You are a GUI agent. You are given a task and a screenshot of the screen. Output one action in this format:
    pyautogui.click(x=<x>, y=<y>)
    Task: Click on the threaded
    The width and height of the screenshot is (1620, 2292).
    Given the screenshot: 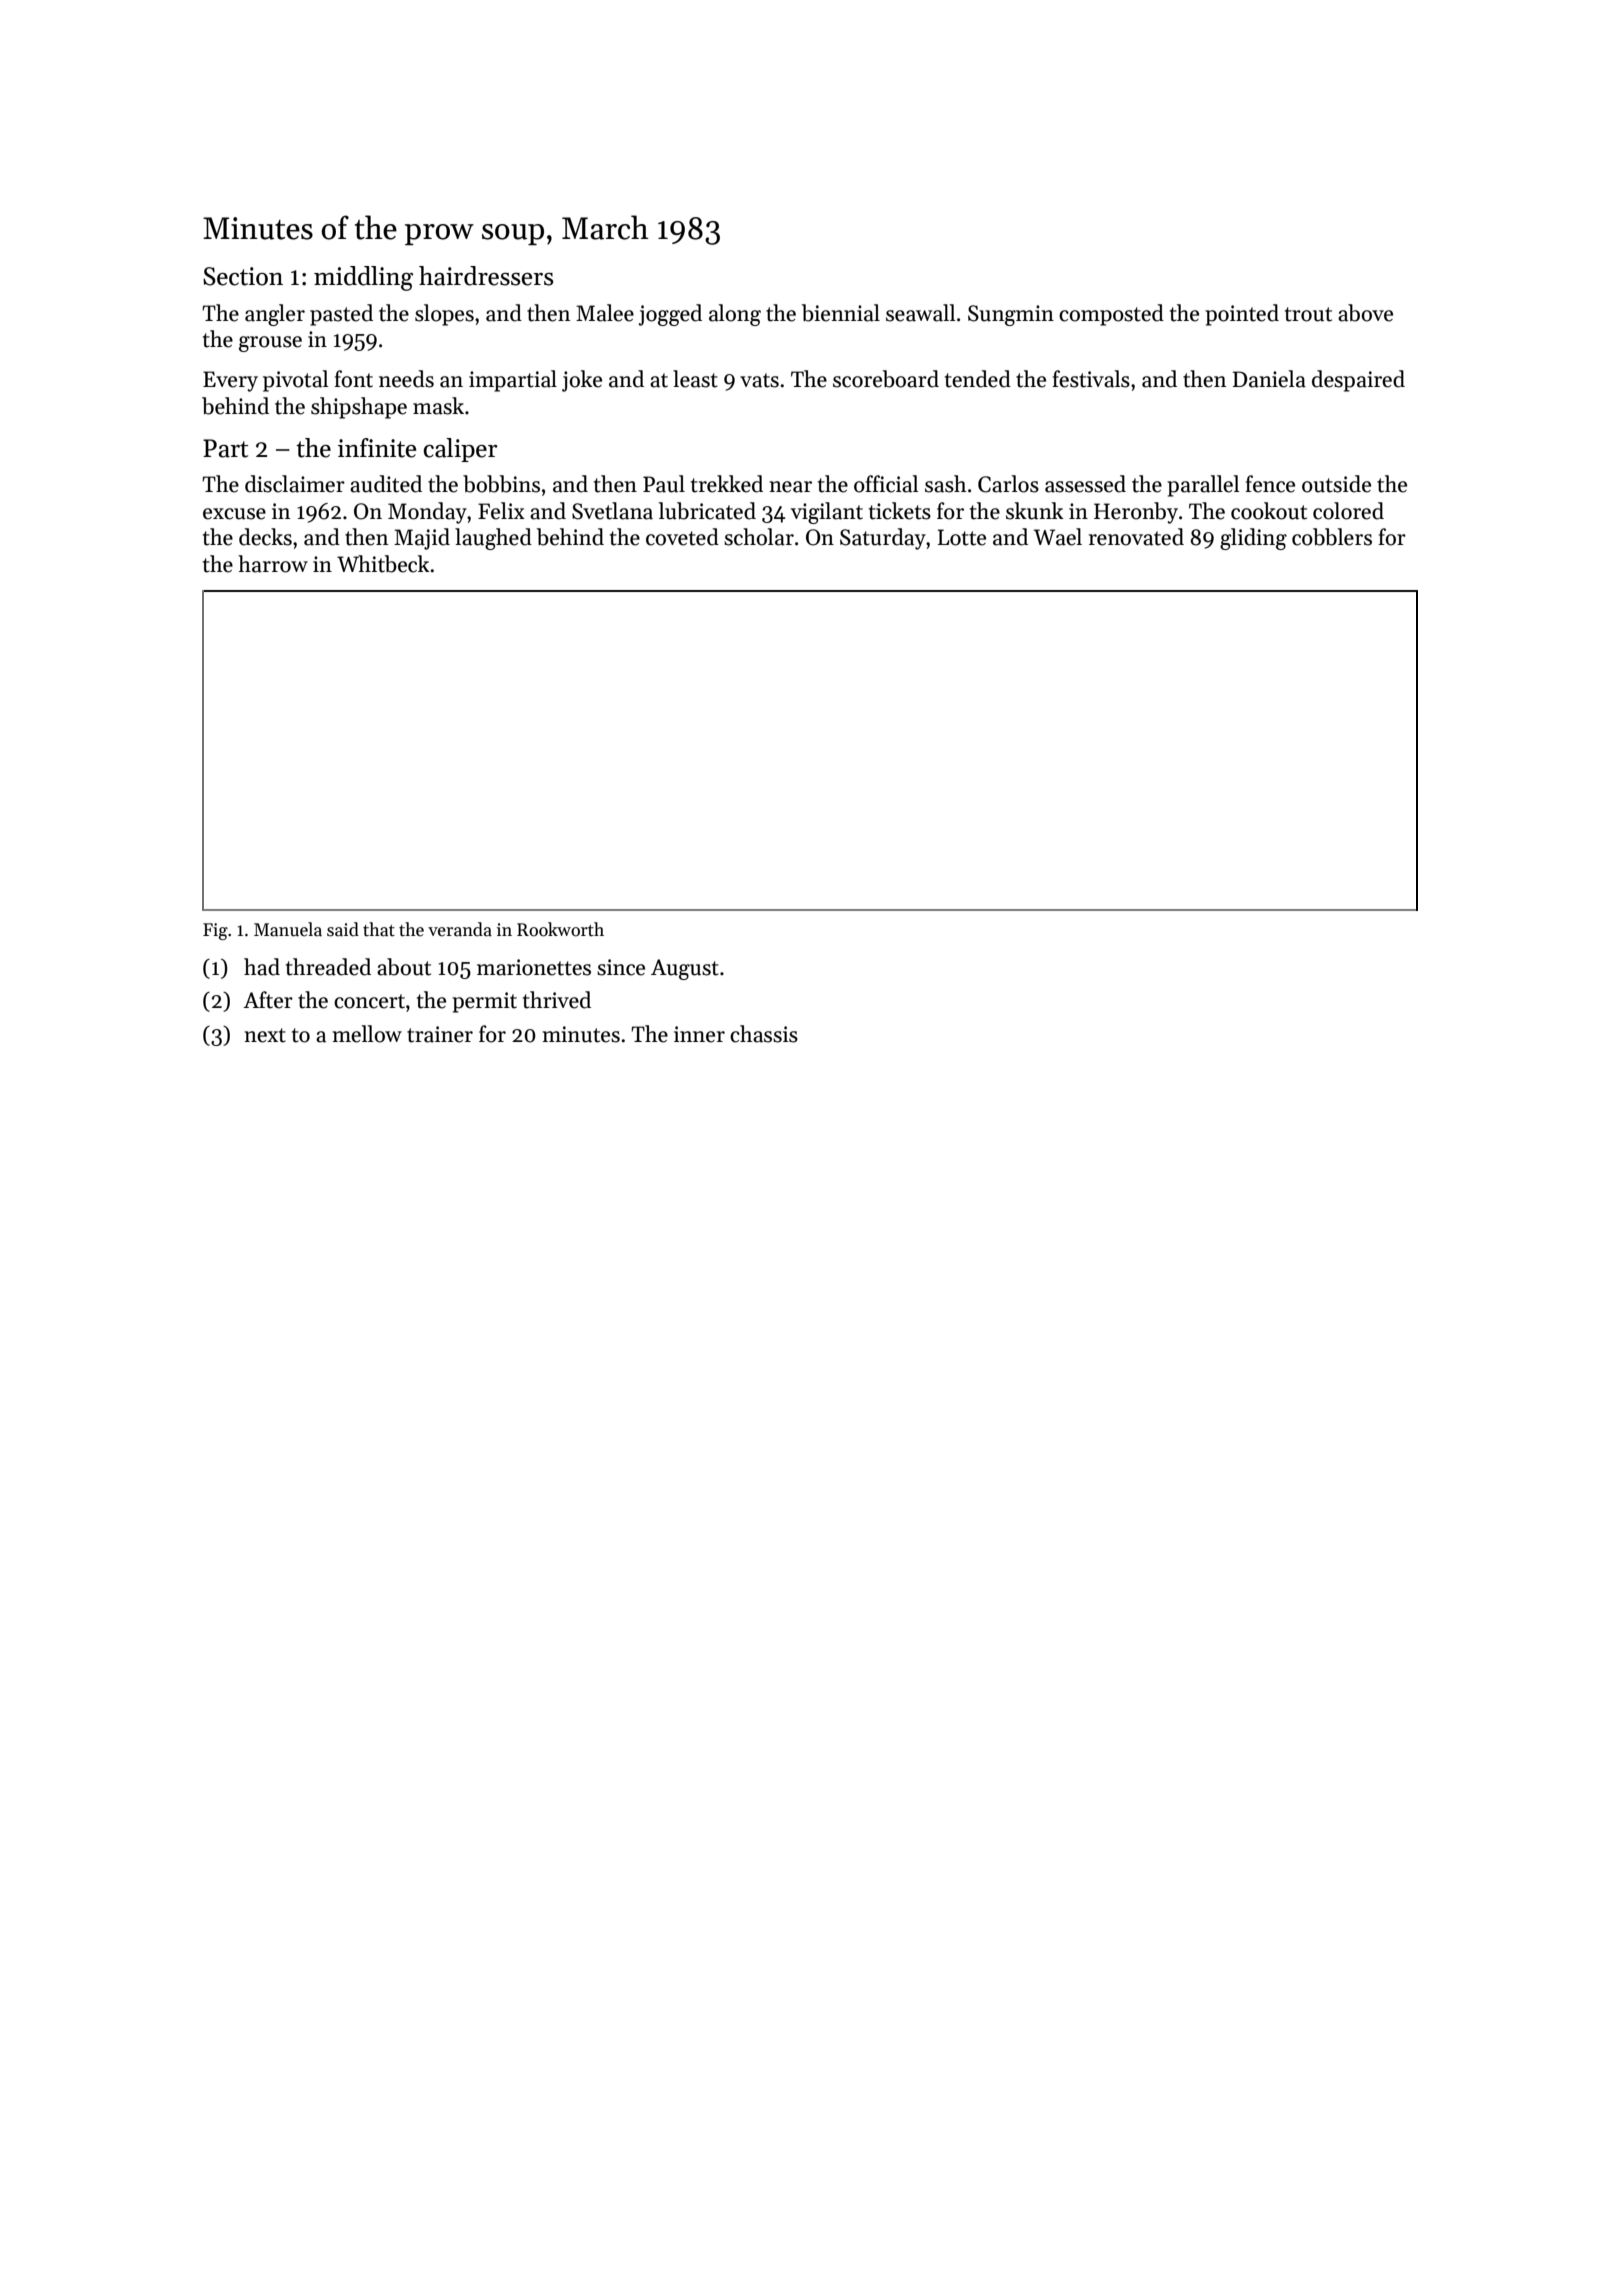 What is the action you would take?
    pyautogui.click(x=328, y=967)
